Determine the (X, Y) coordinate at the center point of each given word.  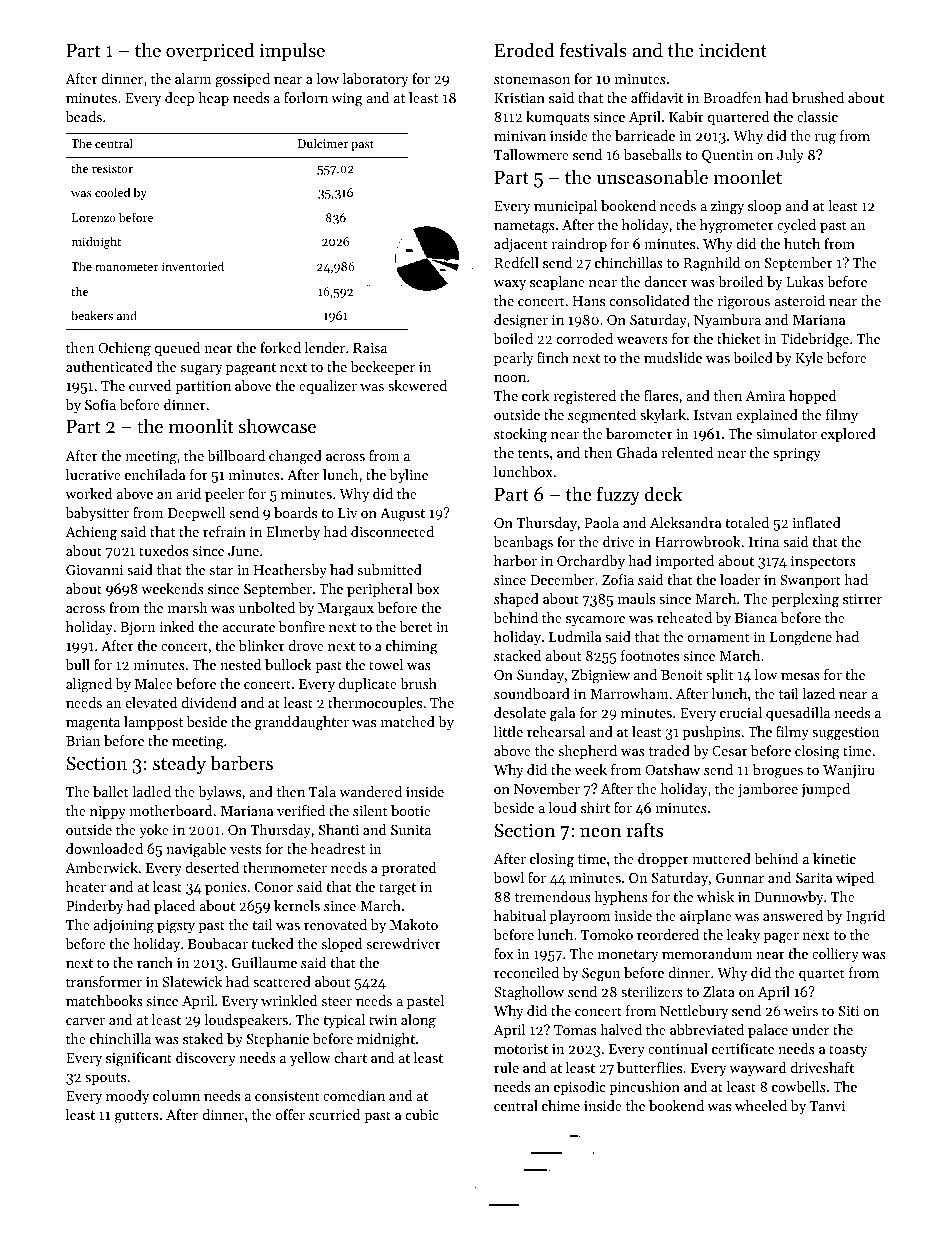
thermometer (285, 867)
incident (733, 49)
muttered (721, 858)
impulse (292, 51)
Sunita (411, 830)
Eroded (525, 49)
